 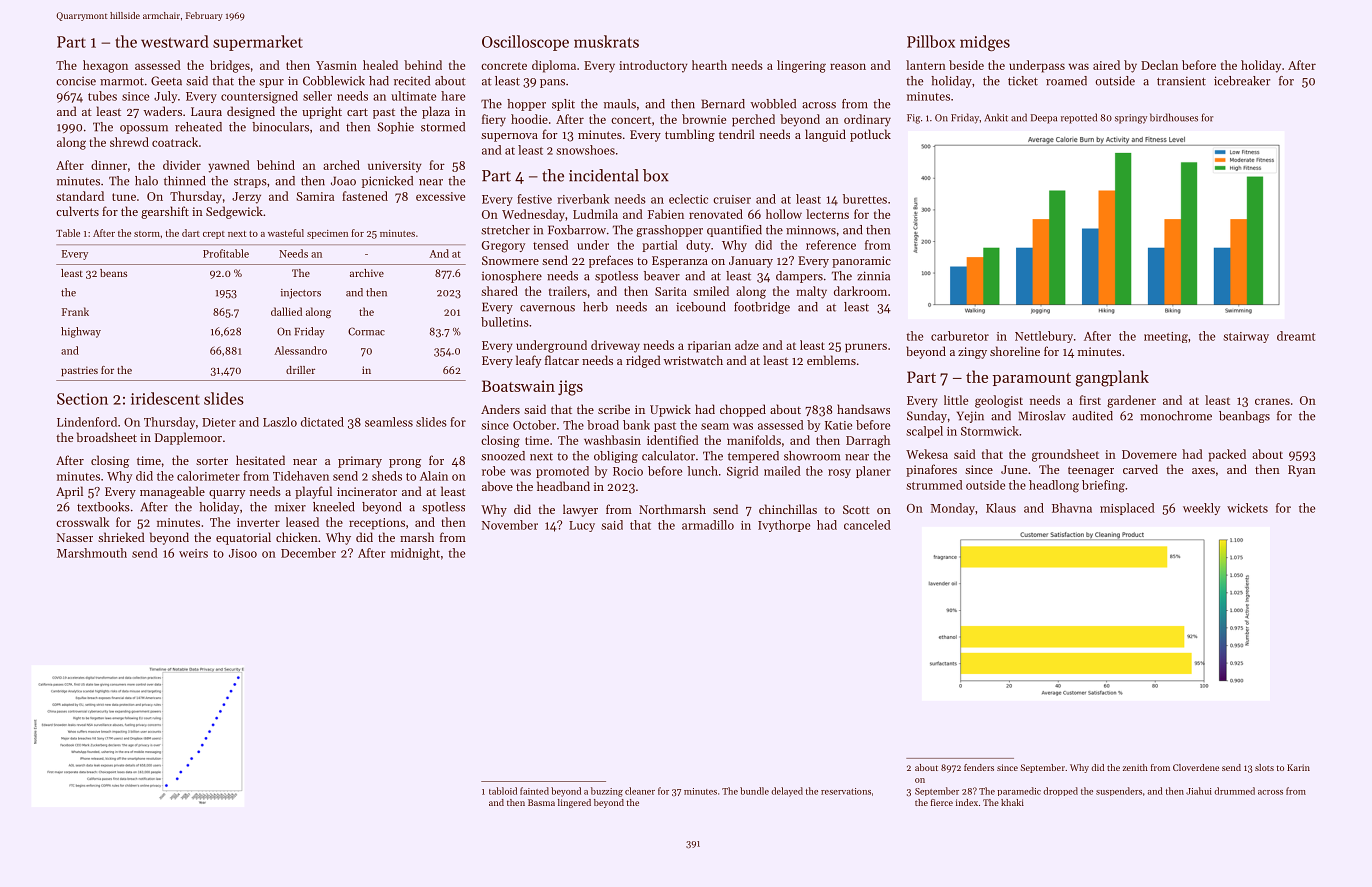 What do you see at coordinates (1166, 337) in the screenshot?
I see `meeting` at bounding box center [1166, 337].
